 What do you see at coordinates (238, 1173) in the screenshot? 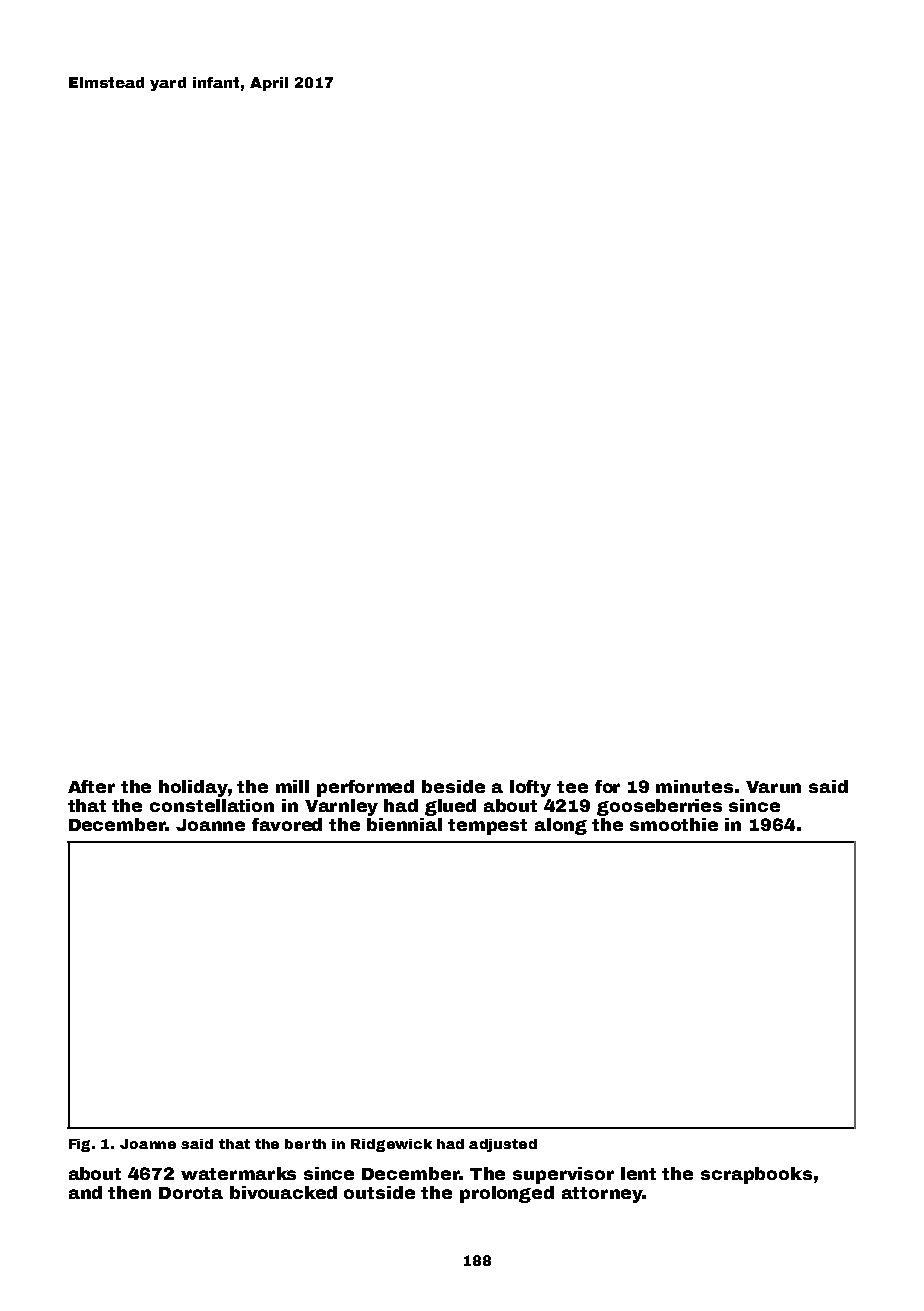
I see `watermarks` at bounding box center [238, 1173].
